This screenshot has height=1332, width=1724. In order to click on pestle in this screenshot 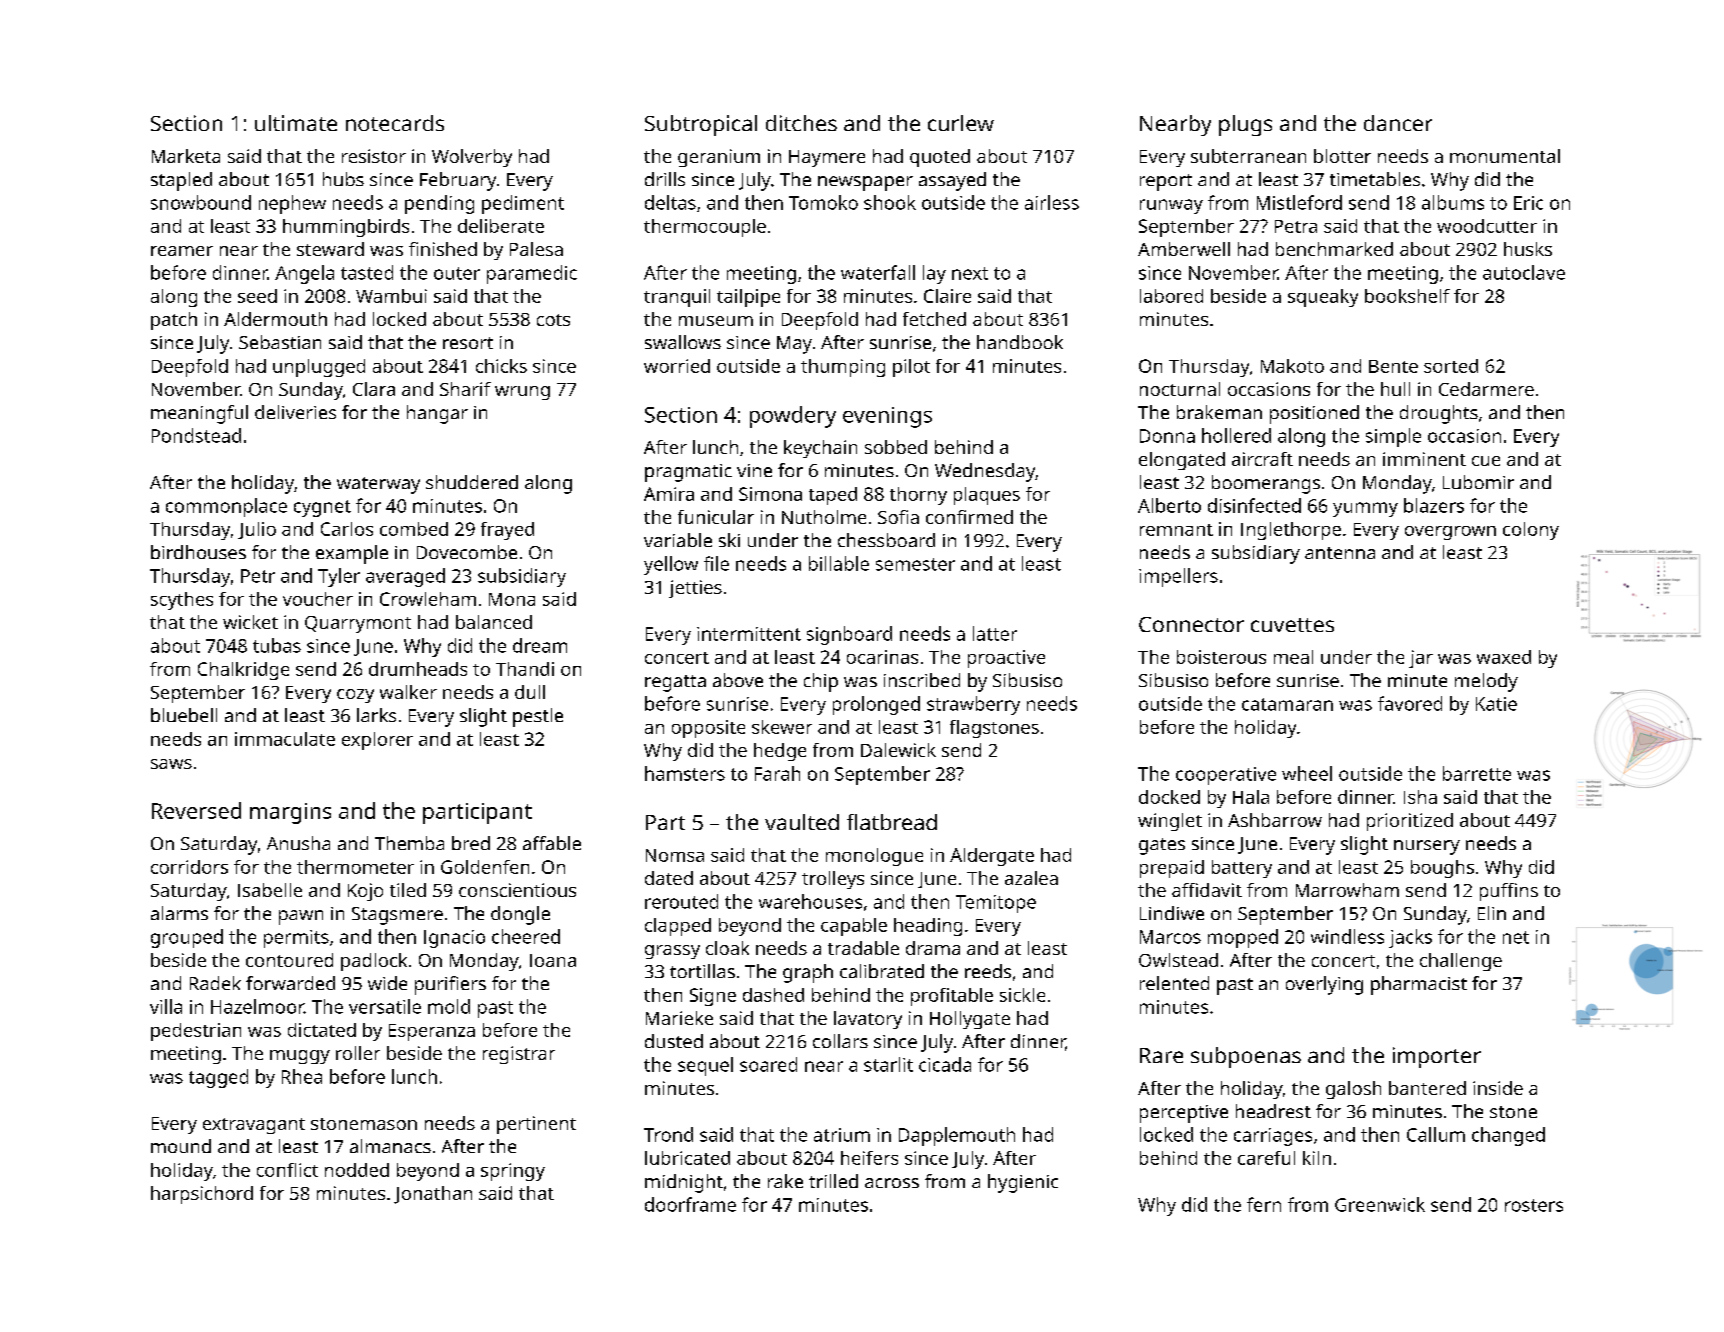, I will do `click(538, 717)`.
